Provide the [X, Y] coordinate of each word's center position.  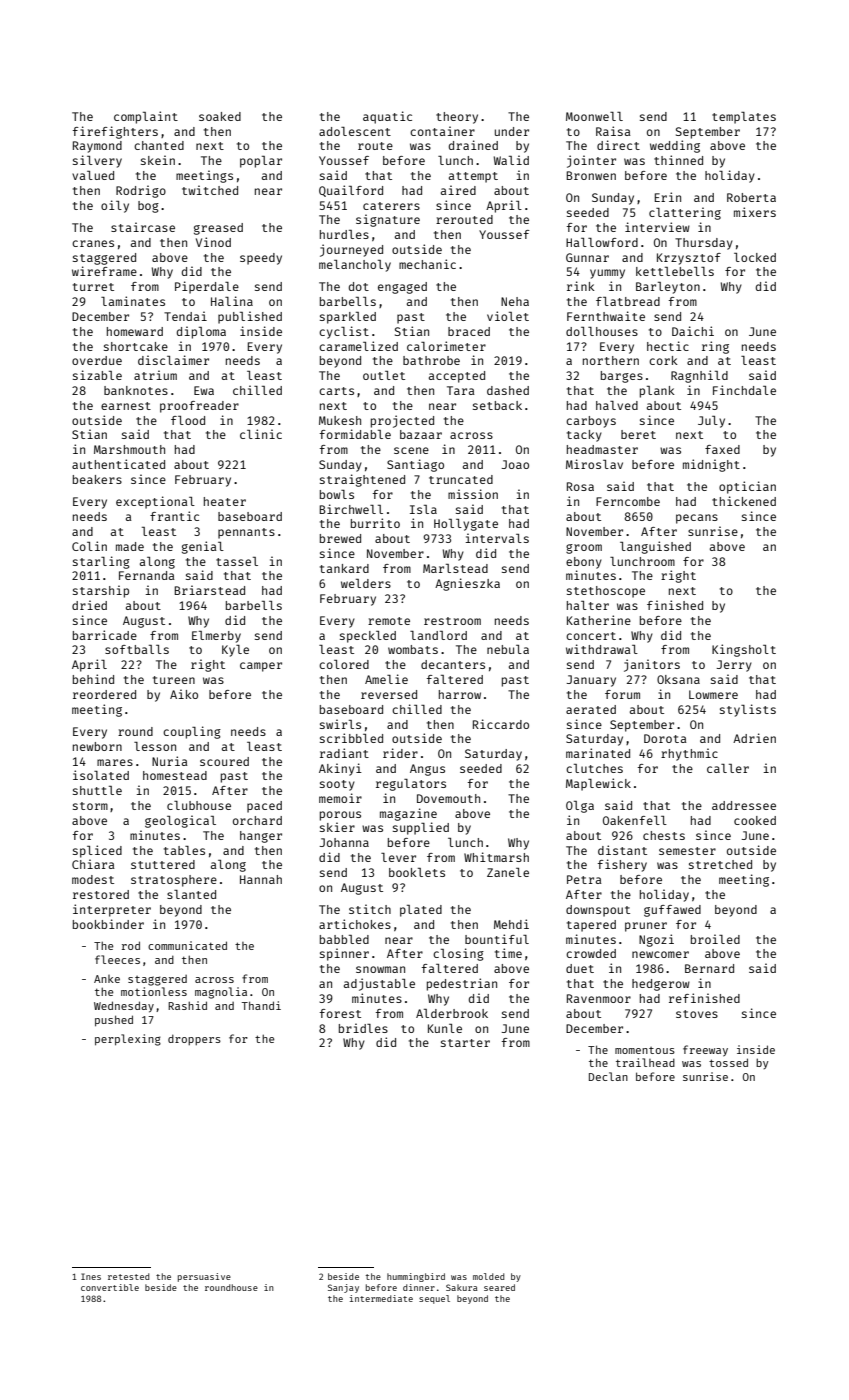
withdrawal [602, 649]
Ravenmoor [599, 998]
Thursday [704, 244]
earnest [126, 406]
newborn [97, 746]
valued [93, 175]
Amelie [386, 679]
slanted [191, 894]
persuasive [204, 1277]
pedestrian [462, 984]
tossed [728, 1062]
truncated [461, 479]
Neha [515, 301]
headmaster [602, 449]
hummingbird [416, 1277]
